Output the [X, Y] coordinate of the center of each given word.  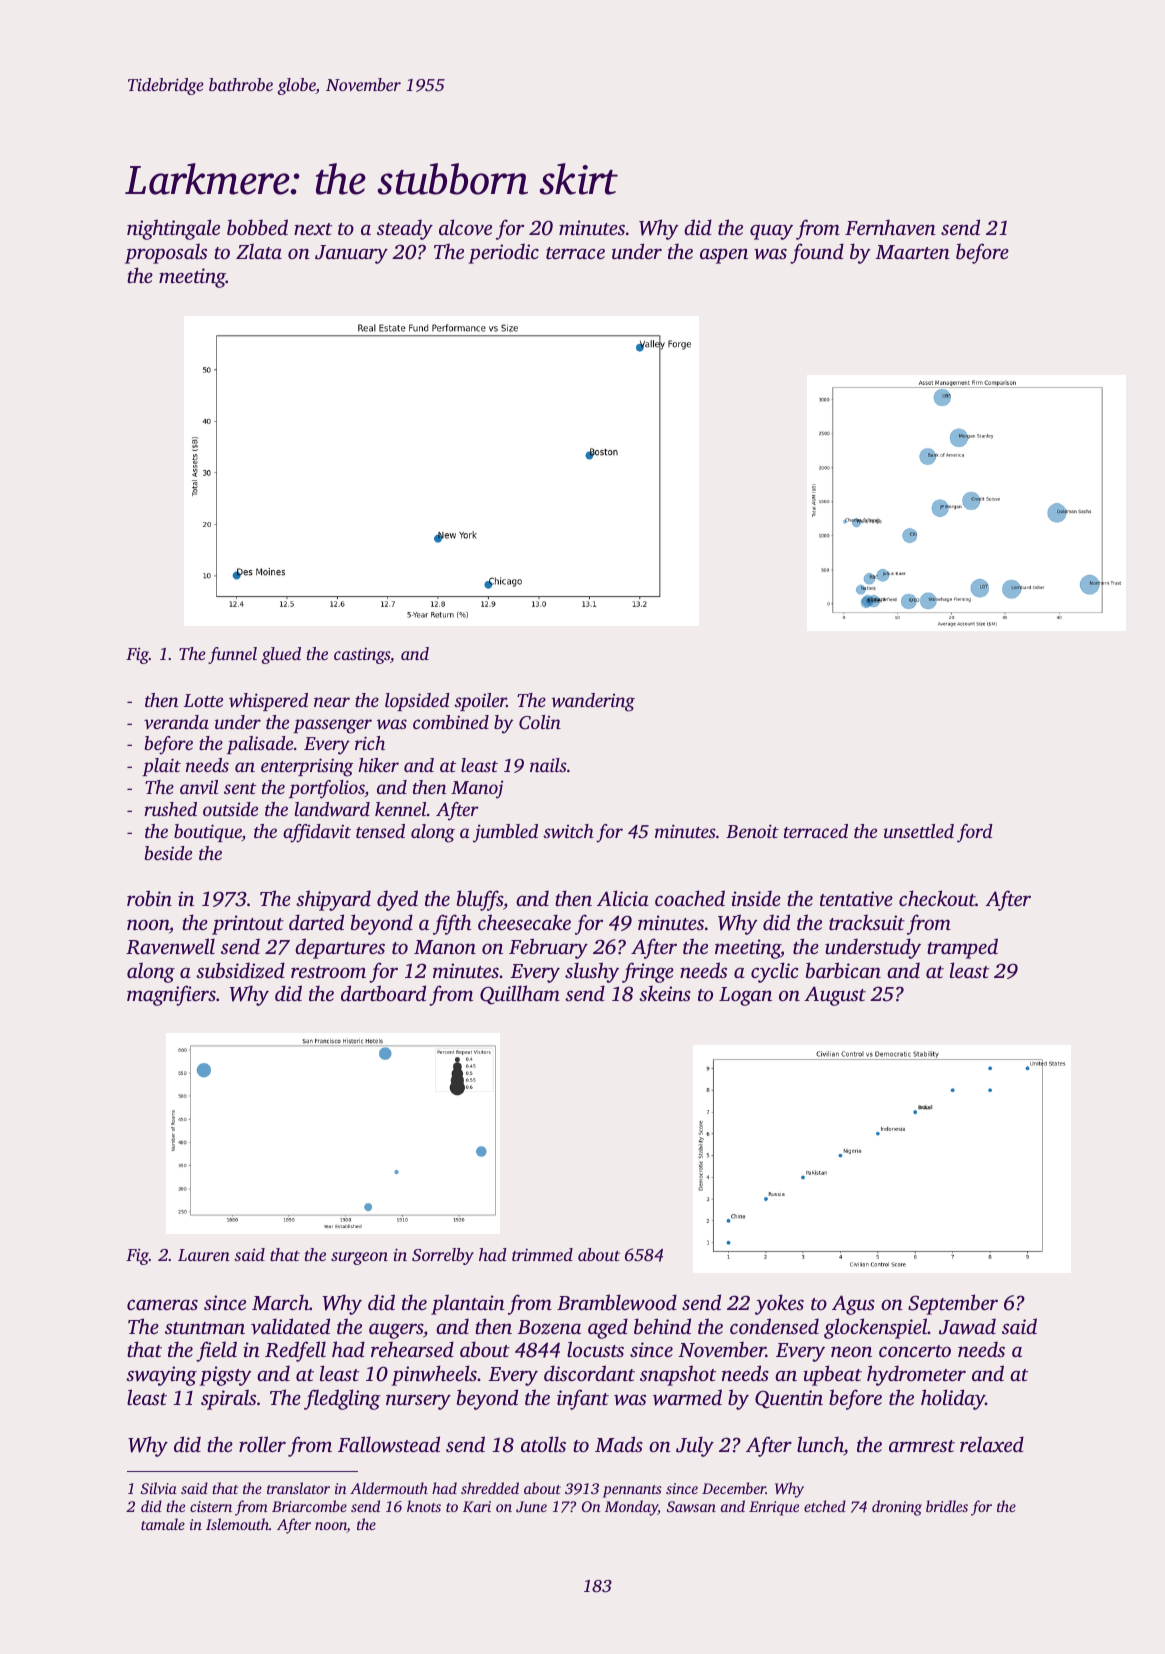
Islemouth [237, 1524]
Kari [477, 1506]
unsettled [919, 831]
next [313, 229]
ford [975, 833]
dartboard [383, 993]
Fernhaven [890, 227]
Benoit [752, 831]
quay [771, 232]
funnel [232, 655]
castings [362, 655]
